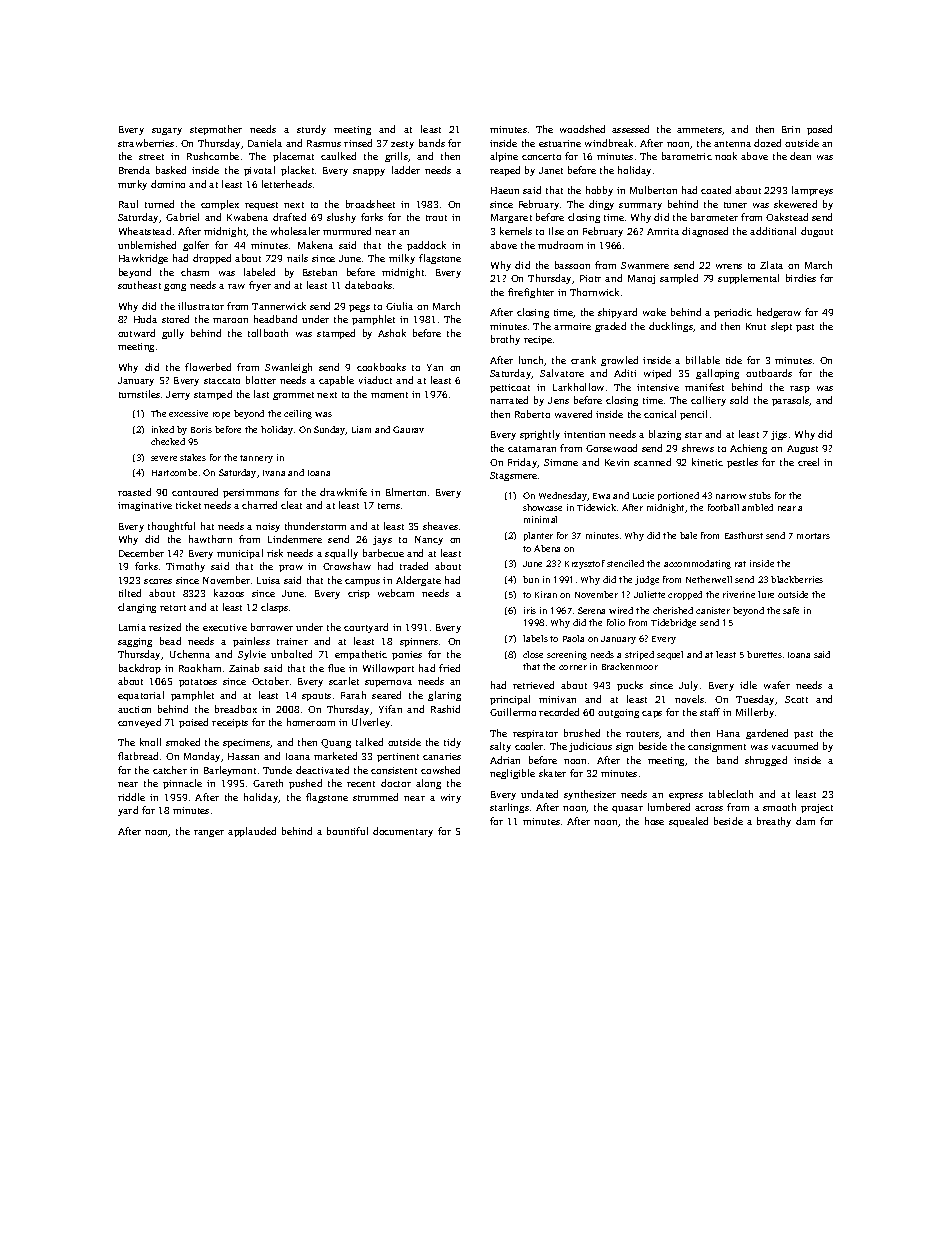 Image resolution: width=952 pixels, height=1233 pixels. I want to click on Uchenna, so click(190, 654).
